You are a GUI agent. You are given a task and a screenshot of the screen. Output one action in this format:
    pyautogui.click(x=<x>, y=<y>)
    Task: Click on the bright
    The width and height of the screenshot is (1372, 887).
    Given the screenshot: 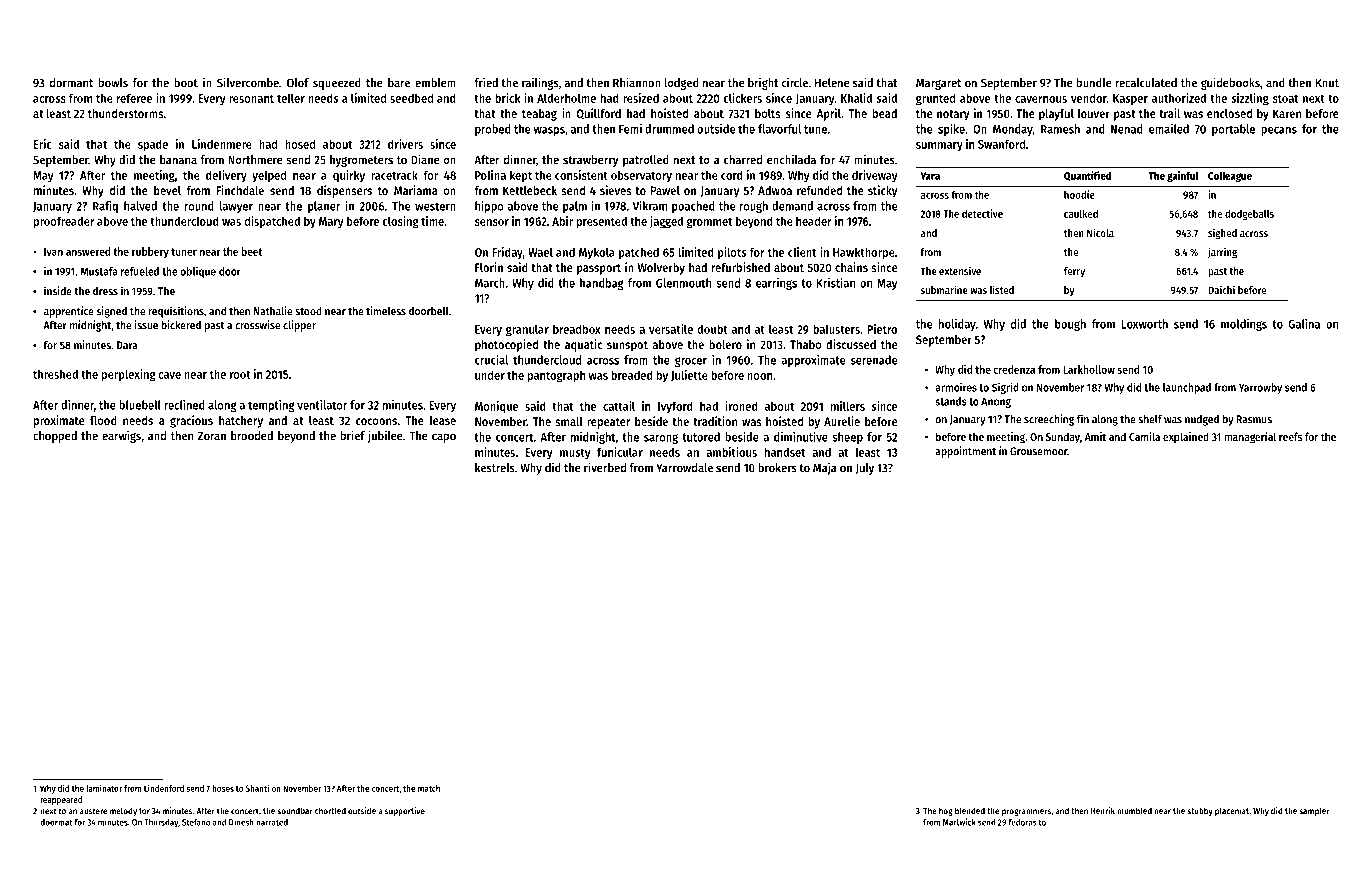 What is the action you would take?
    pyautogui.click(x=763, y=83)
